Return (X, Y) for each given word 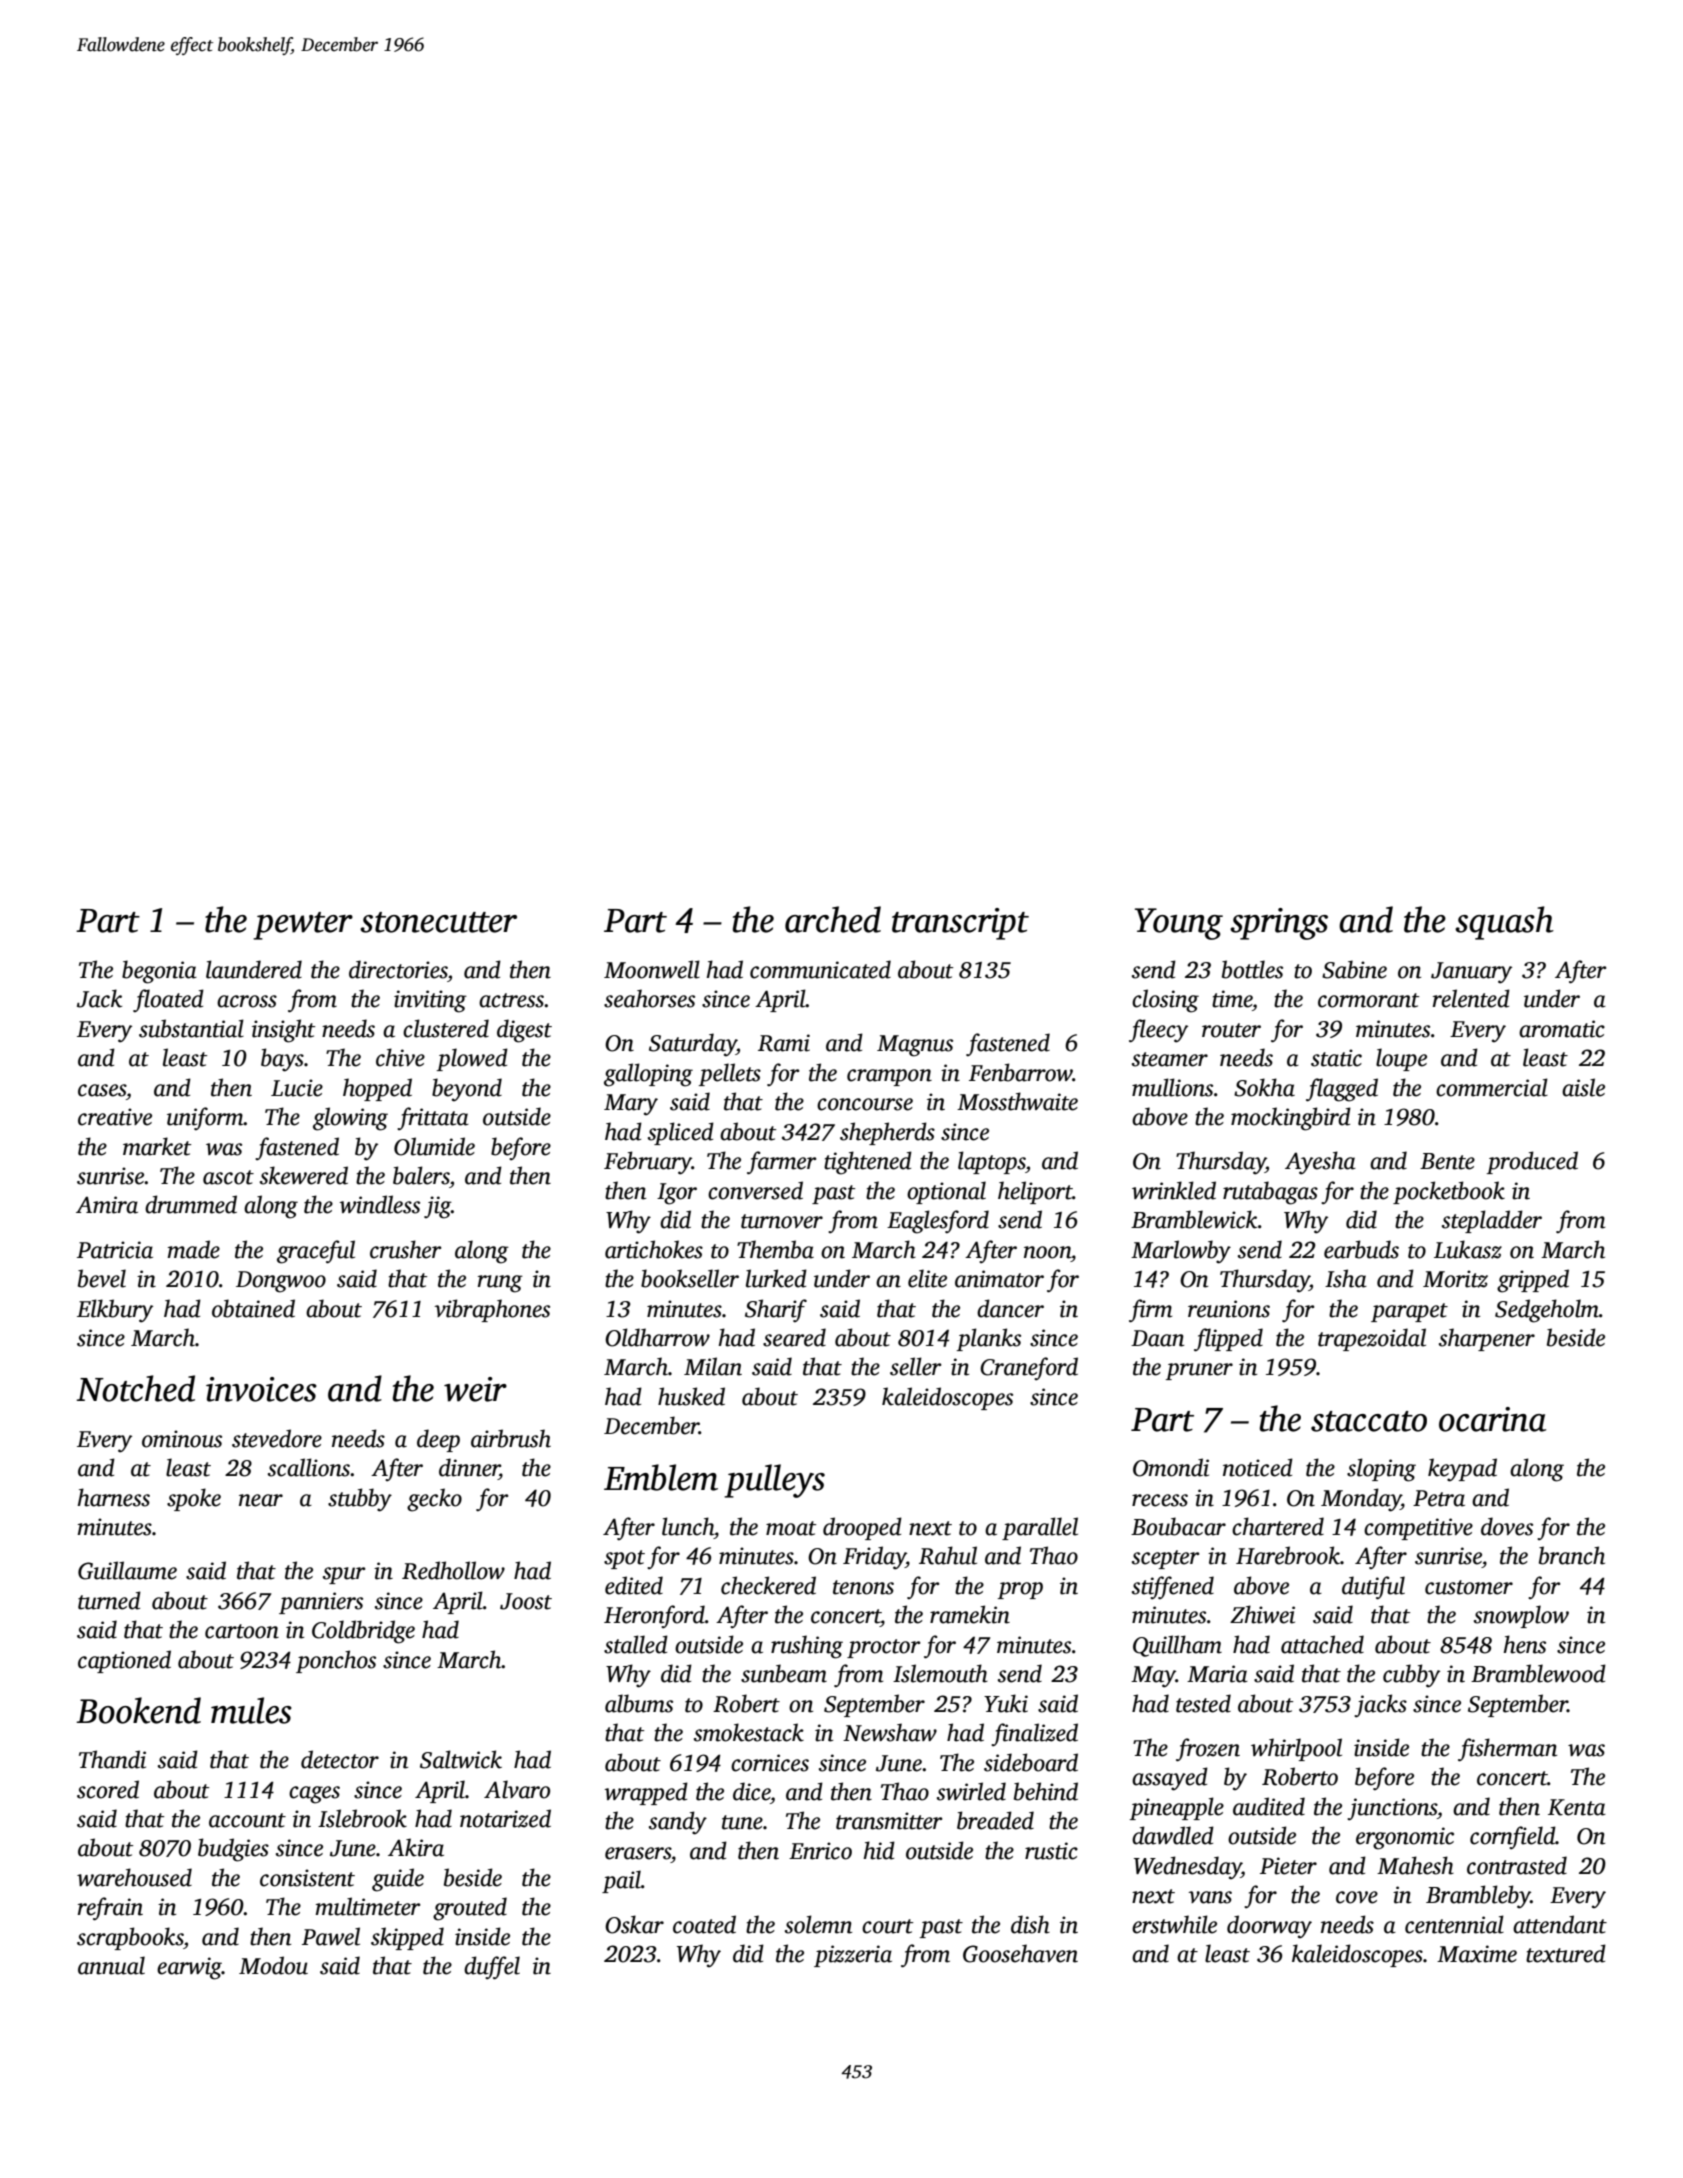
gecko (434, 1500)
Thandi (112, 1759)
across (247, 1001)
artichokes (654, 1249)
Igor (677, 1194)
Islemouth (940, 1673)
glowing (350, 1119)
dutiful (1373, 1588)
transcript (960, 924)
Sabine (1354, 969)
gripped (1533, 1281)
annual (111, 1965)
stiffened (1173, 1588)
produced (1532, 1162)
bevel (102, 1278)
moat (791, 1528)
